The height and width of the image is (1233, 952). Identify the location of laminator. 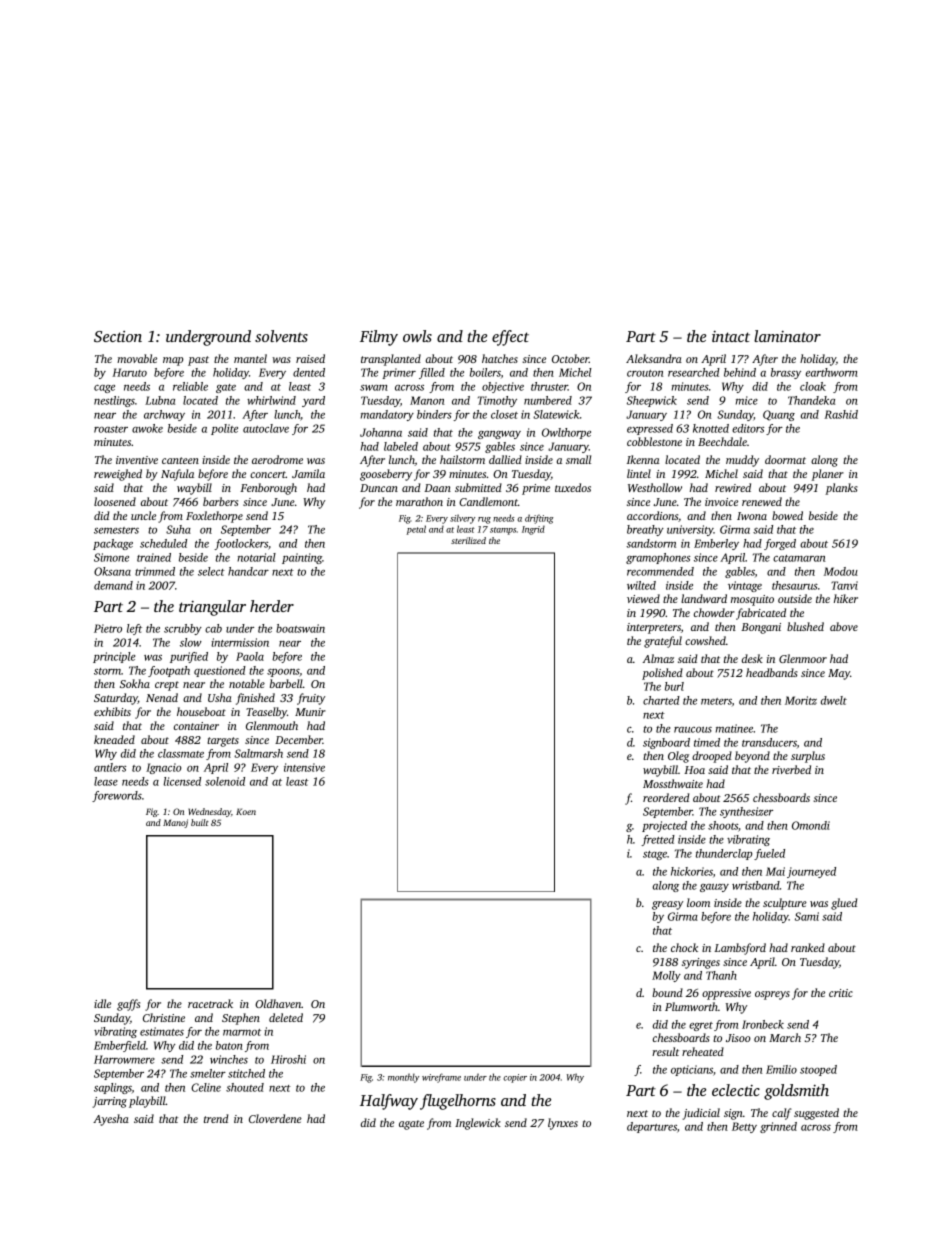
(787, 336).
